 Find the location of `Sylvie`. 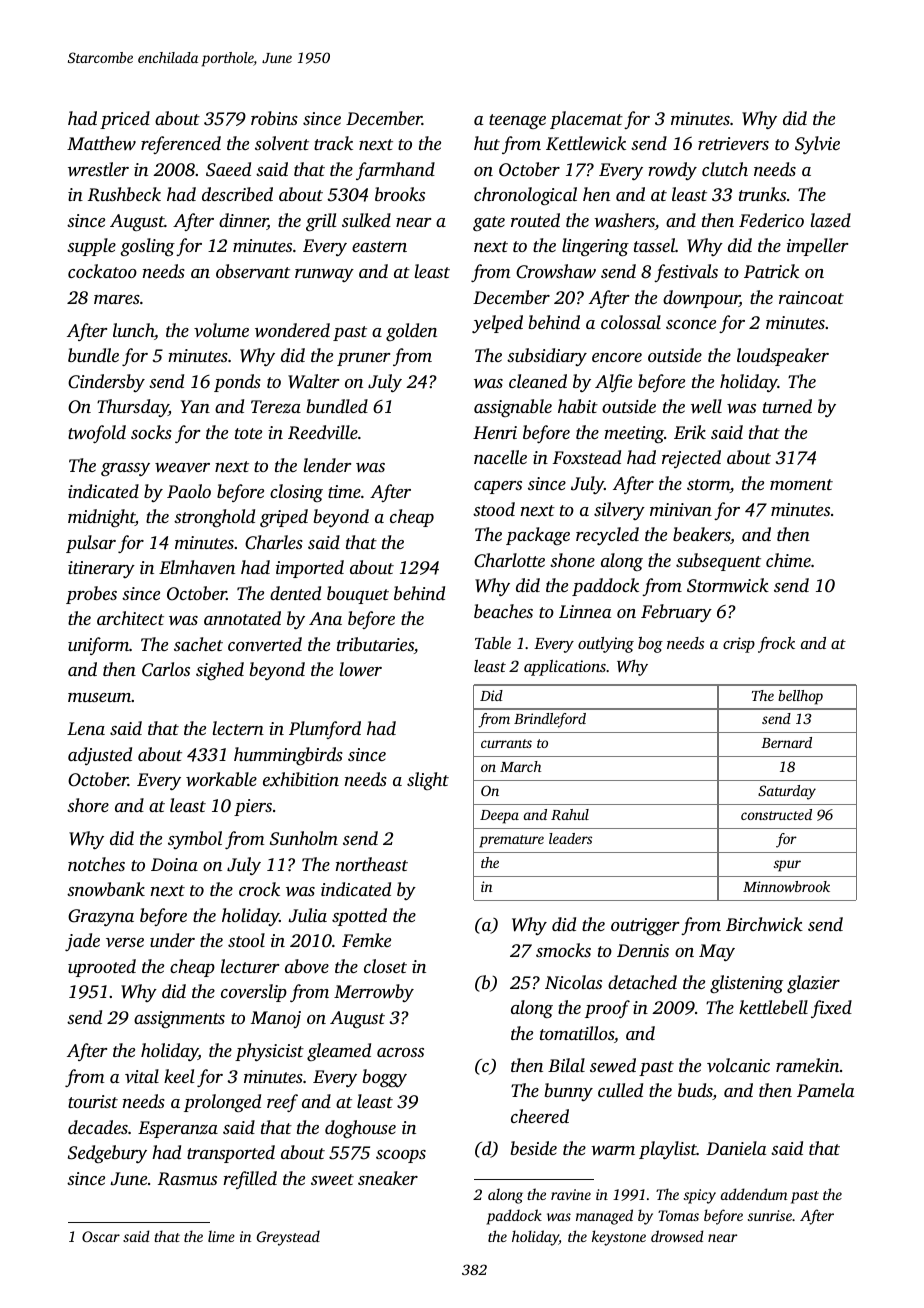

Sylvie is located at coordinates (817, 145).
